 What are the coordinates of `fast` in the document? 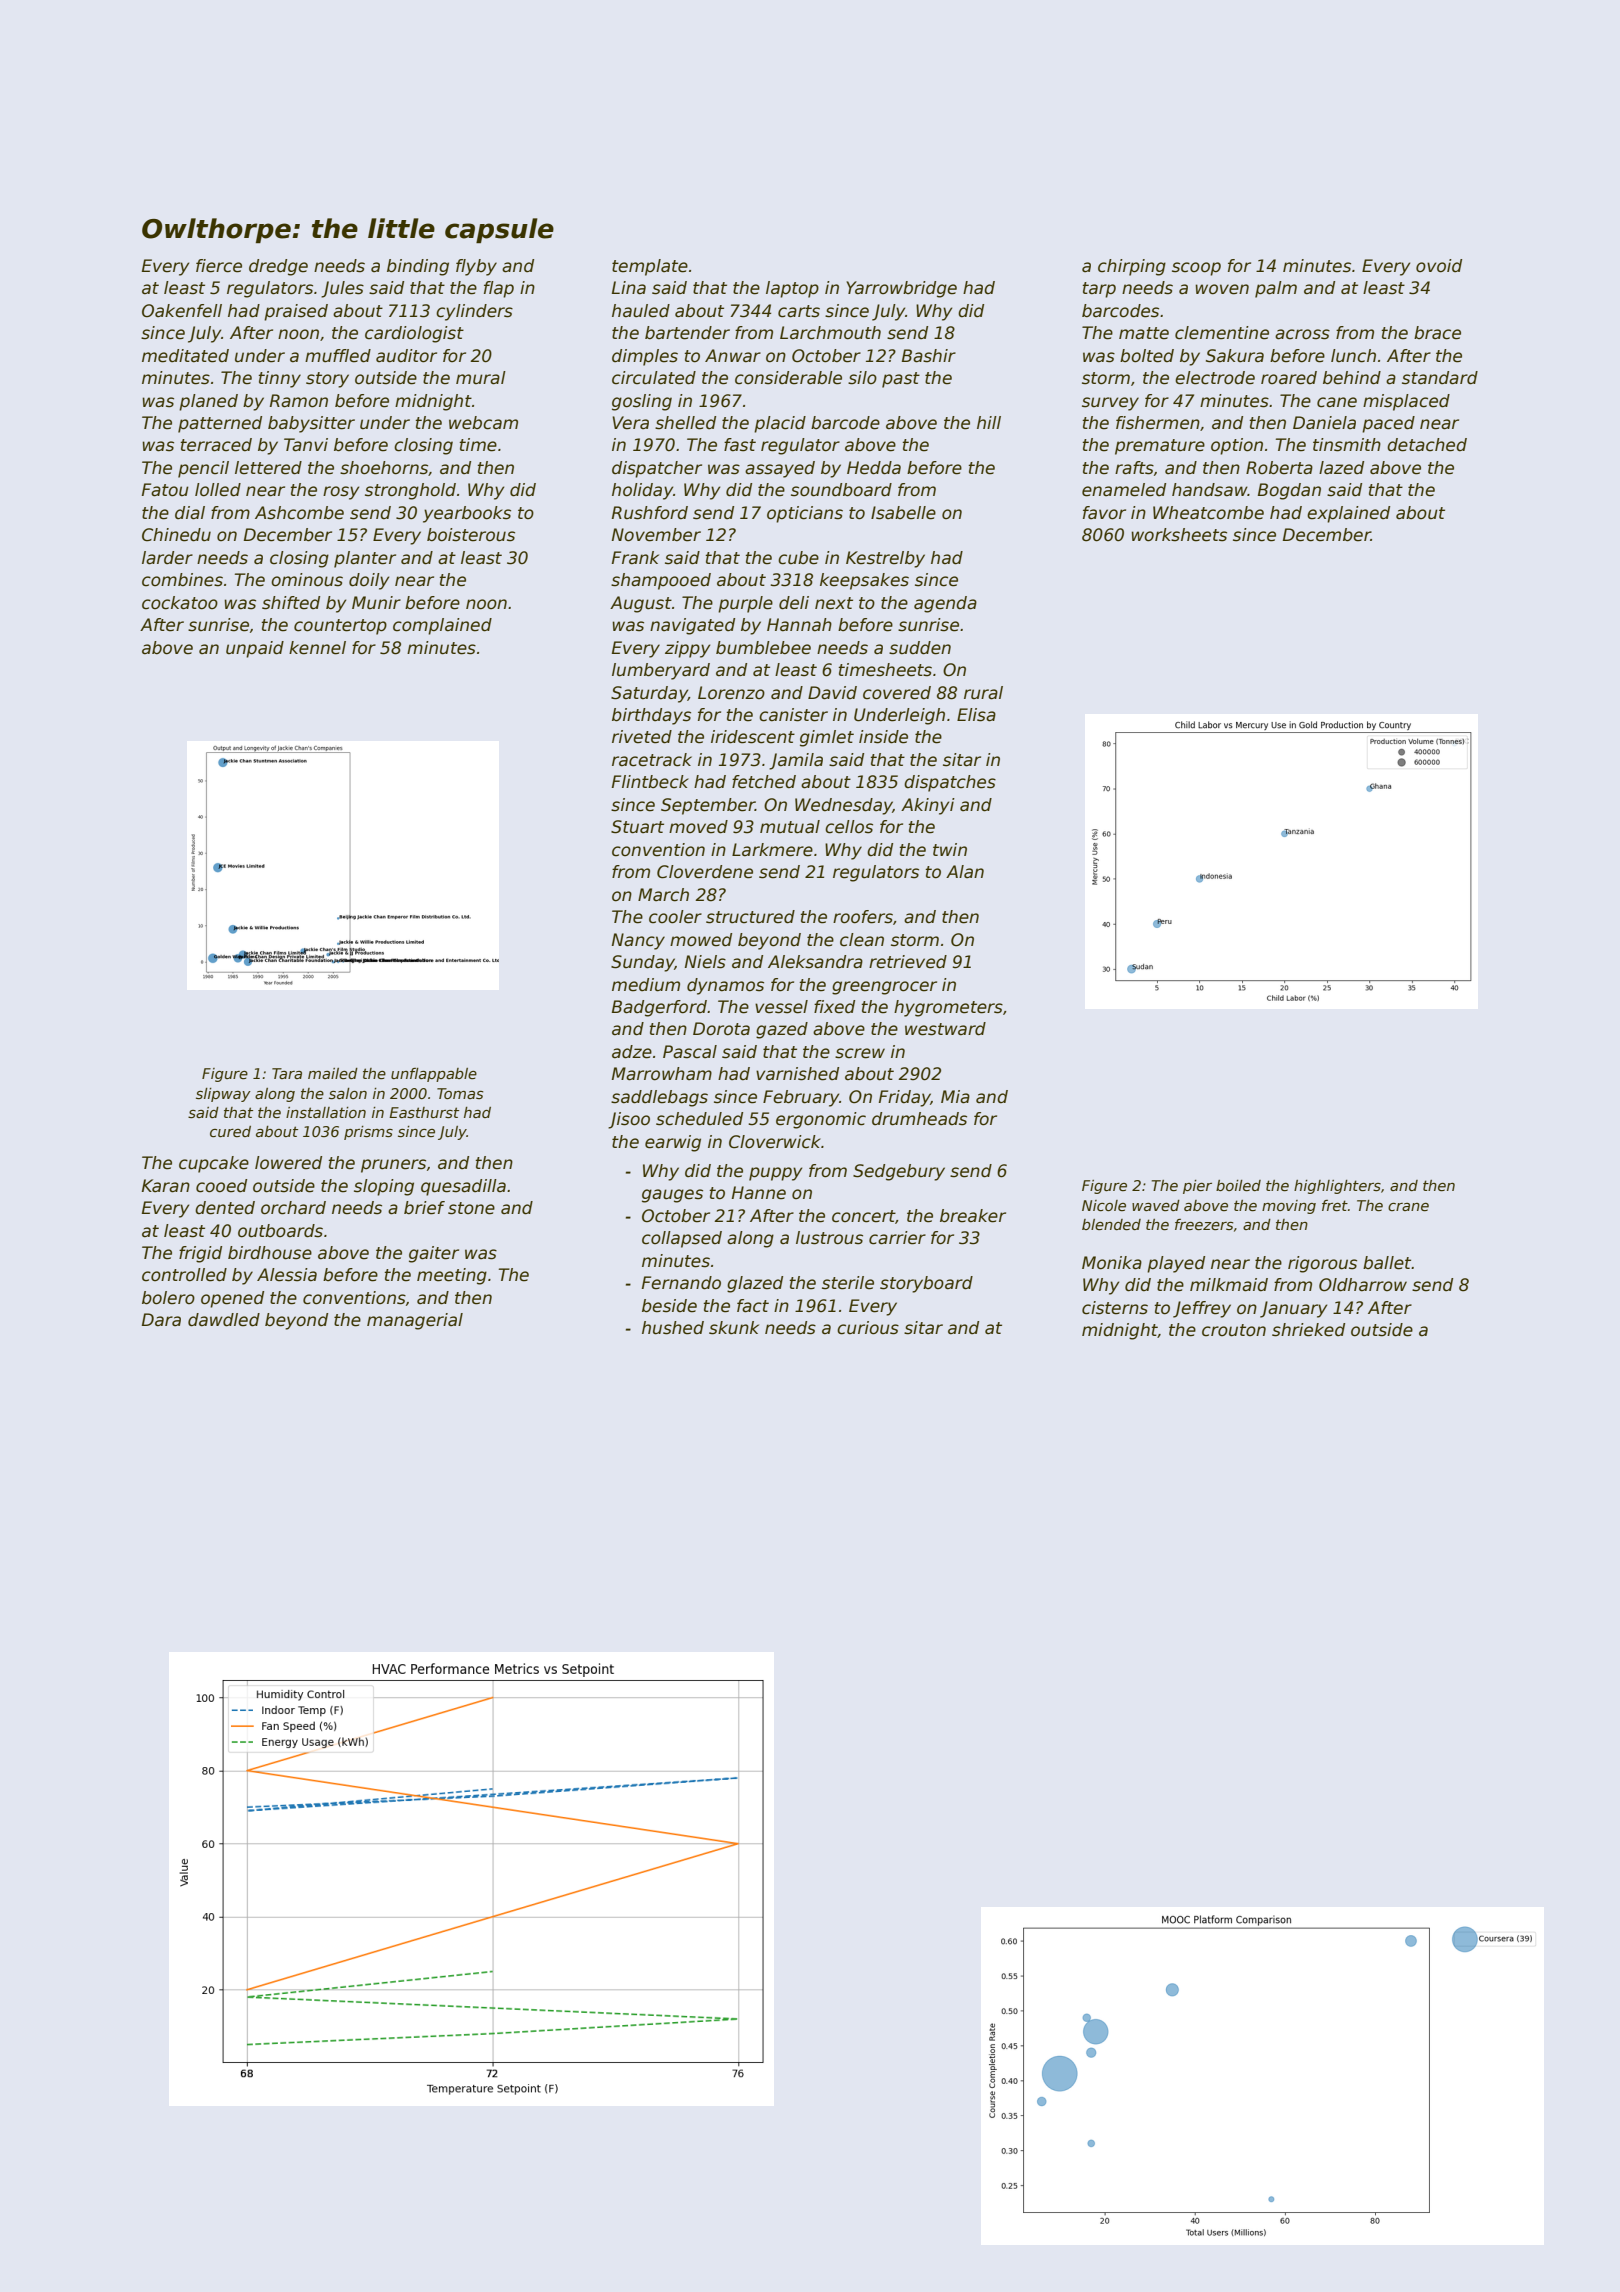 It's located at (740, 445).
